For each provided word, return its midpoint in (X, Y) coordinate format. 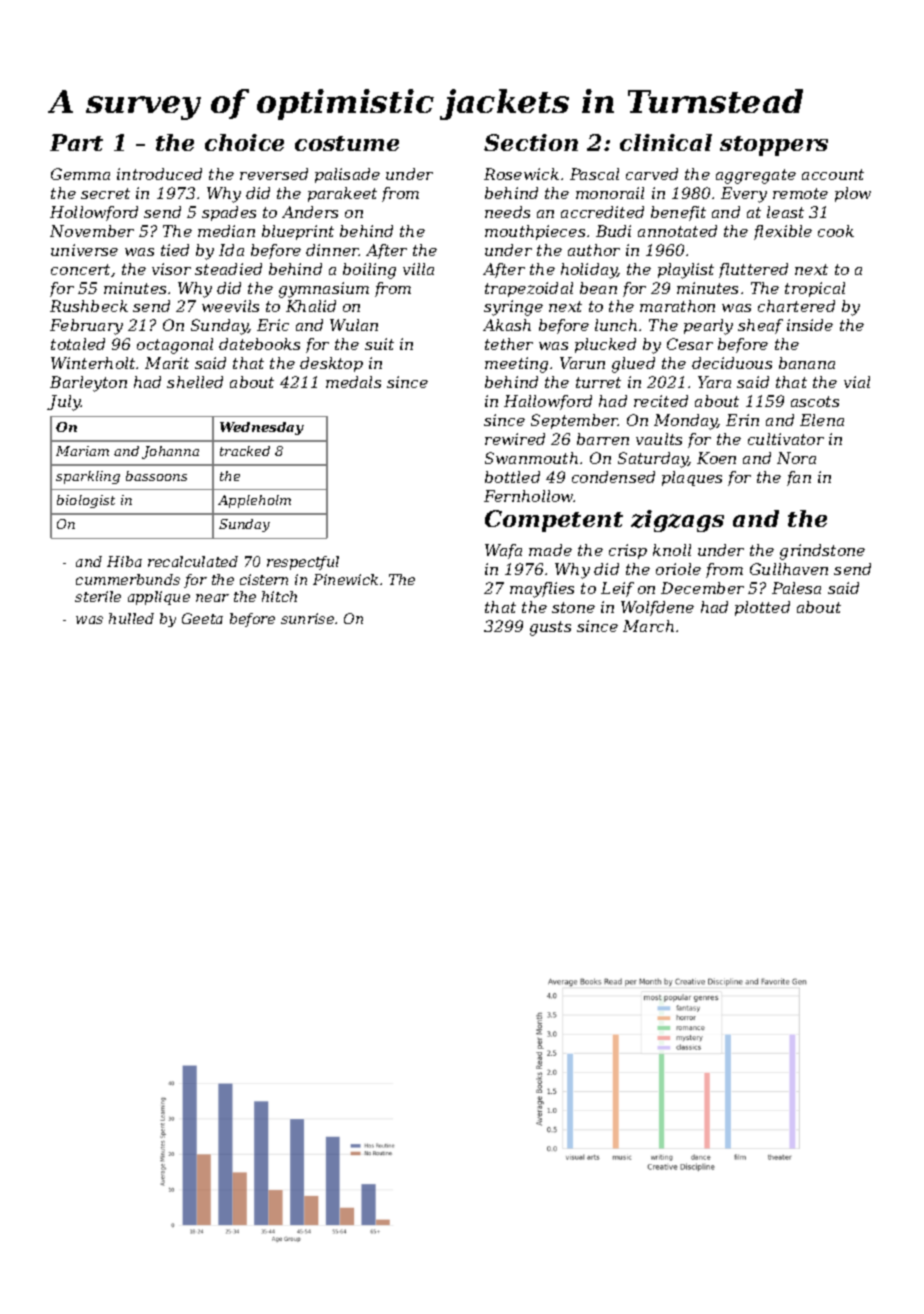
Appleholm (254, 501)
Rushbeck (89, 306)
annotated (677, 231)
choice (244, 142)
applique (159, 598)
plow (853, 194)
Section (531, 142)
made (550, 550)
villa (418, 269)
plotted (762, 608)
